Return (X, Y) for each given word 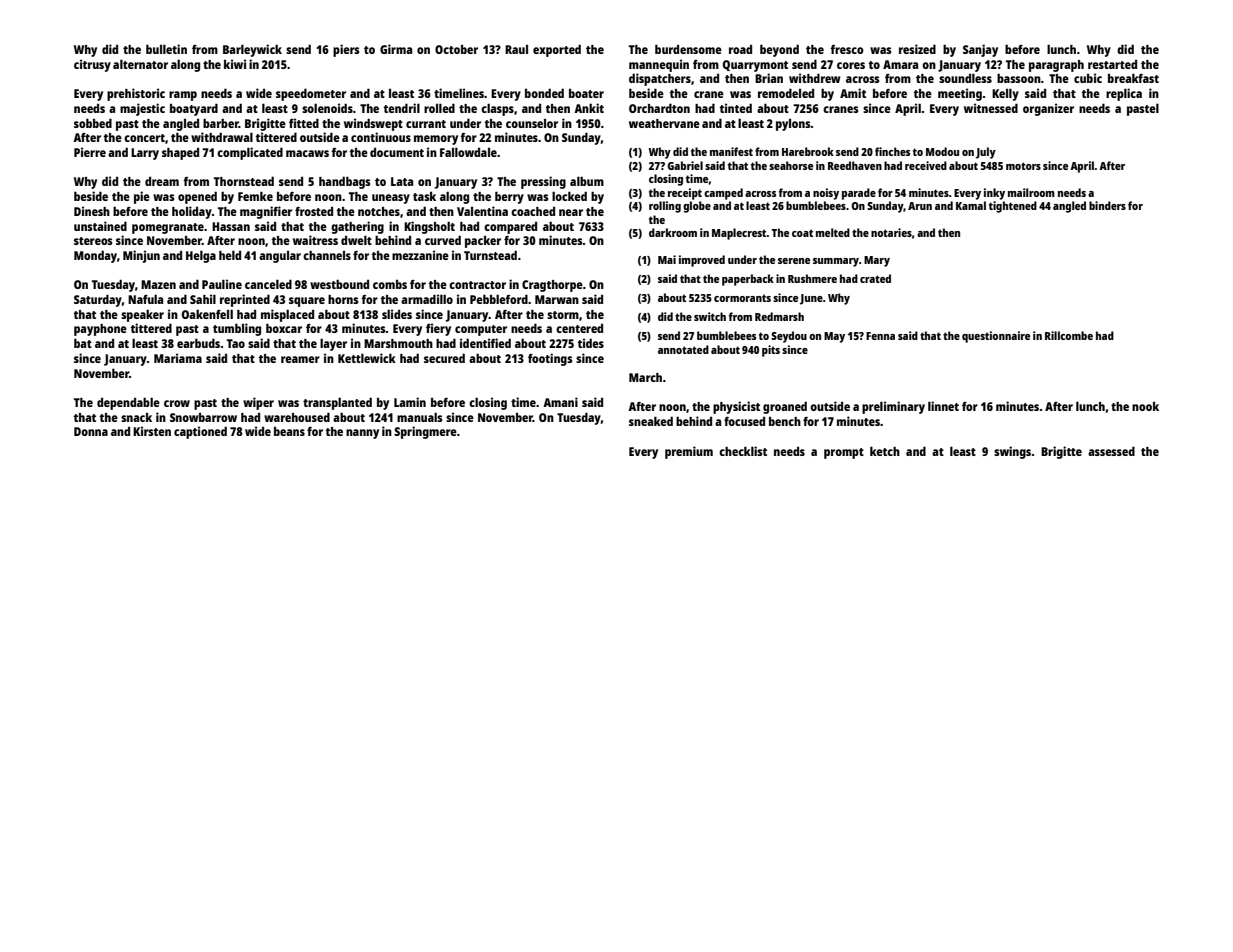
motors (1023, 166)
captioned (200, 432)
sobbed (93, 123)
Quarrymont (755, 66)
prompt (844, 453)
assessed (1111, 451)
